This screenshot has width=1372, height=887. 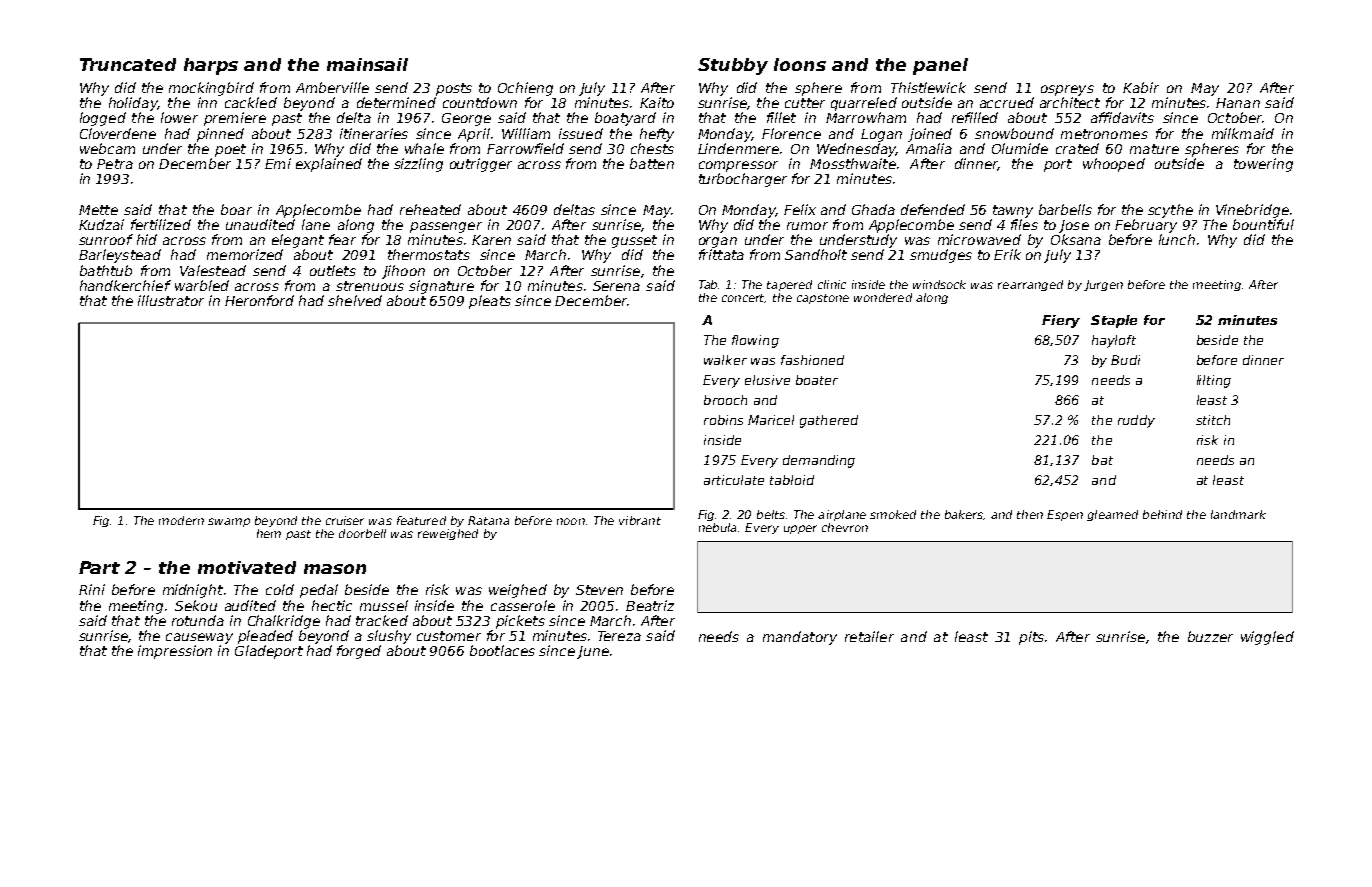 What do you see at coordinates (1238, 514) in the screenshot?
I see `landmark` at bounding box center [1238, 514].
